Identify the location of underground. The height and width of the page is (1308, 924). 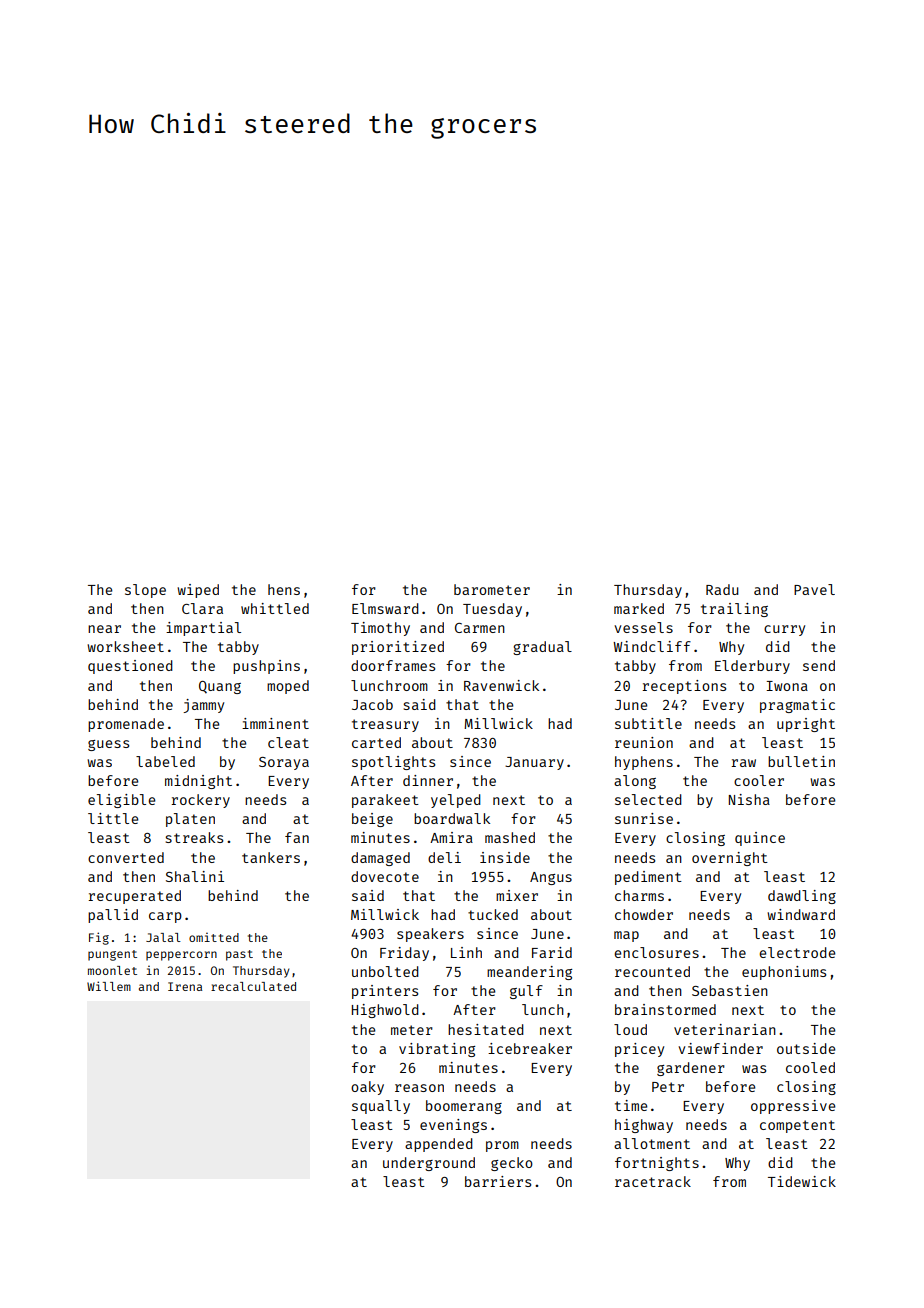
(429, 1164).
